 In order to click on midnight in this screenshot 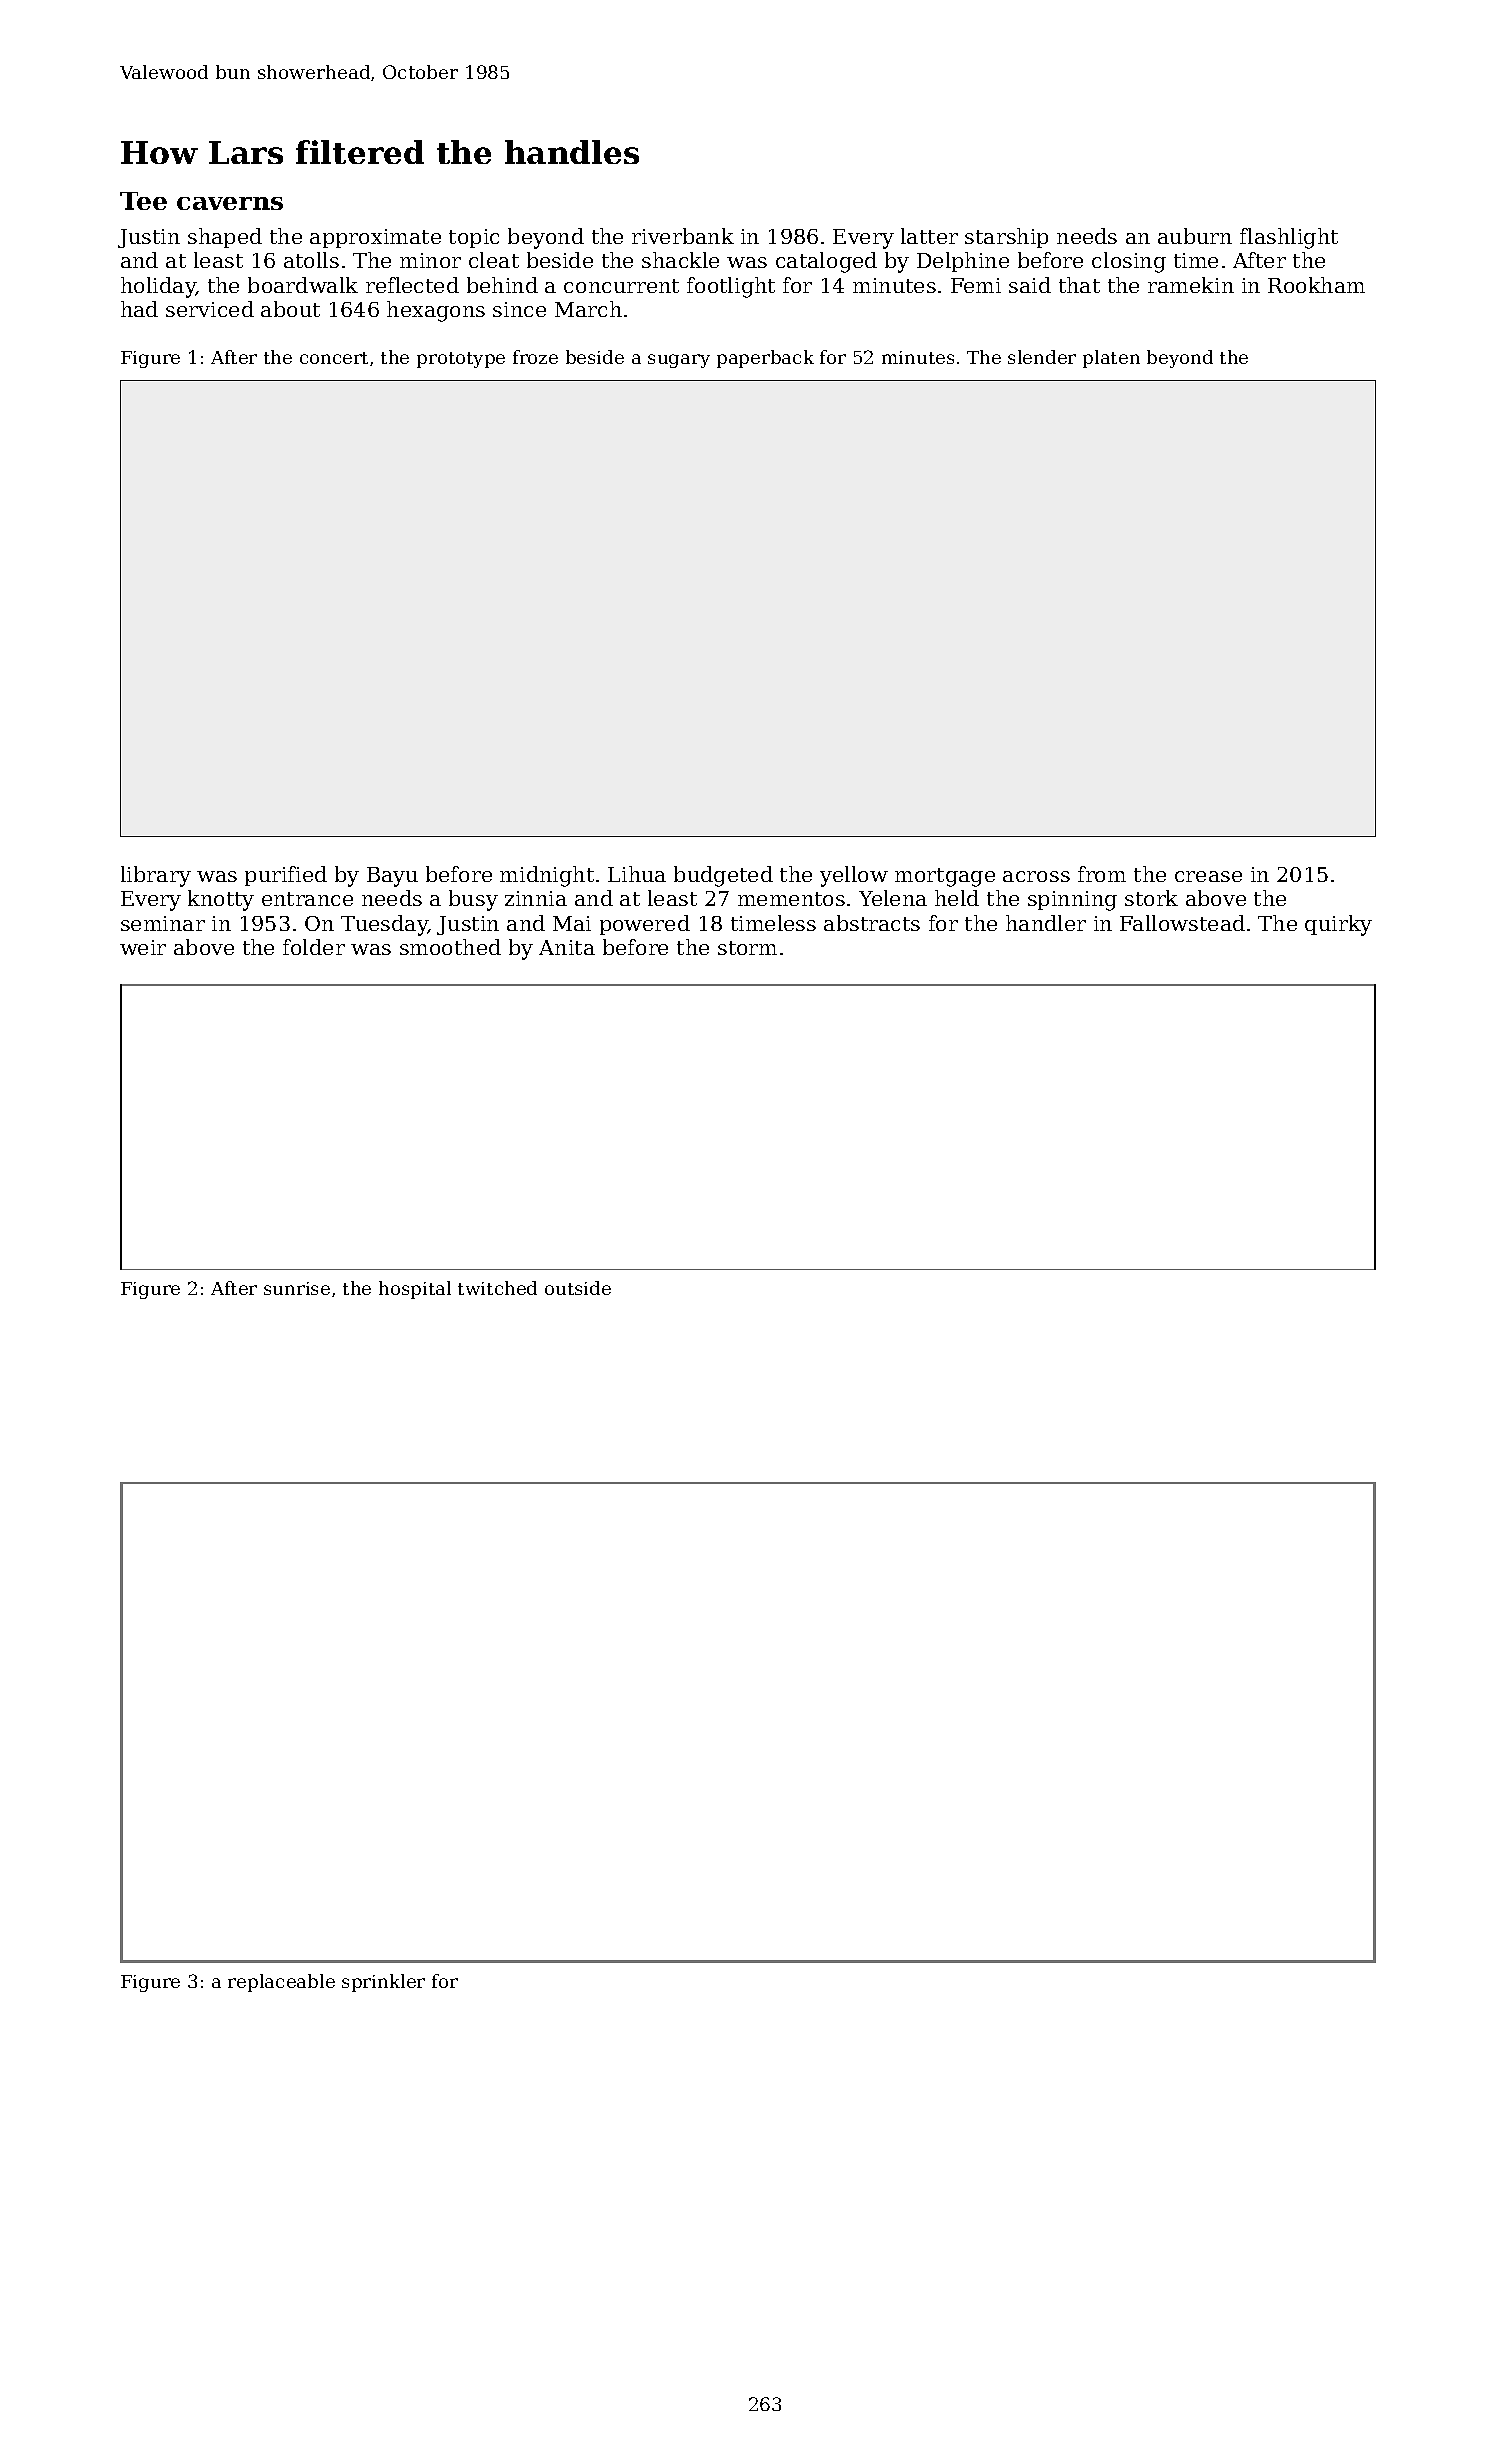, I will do `click(547, 876)`.
